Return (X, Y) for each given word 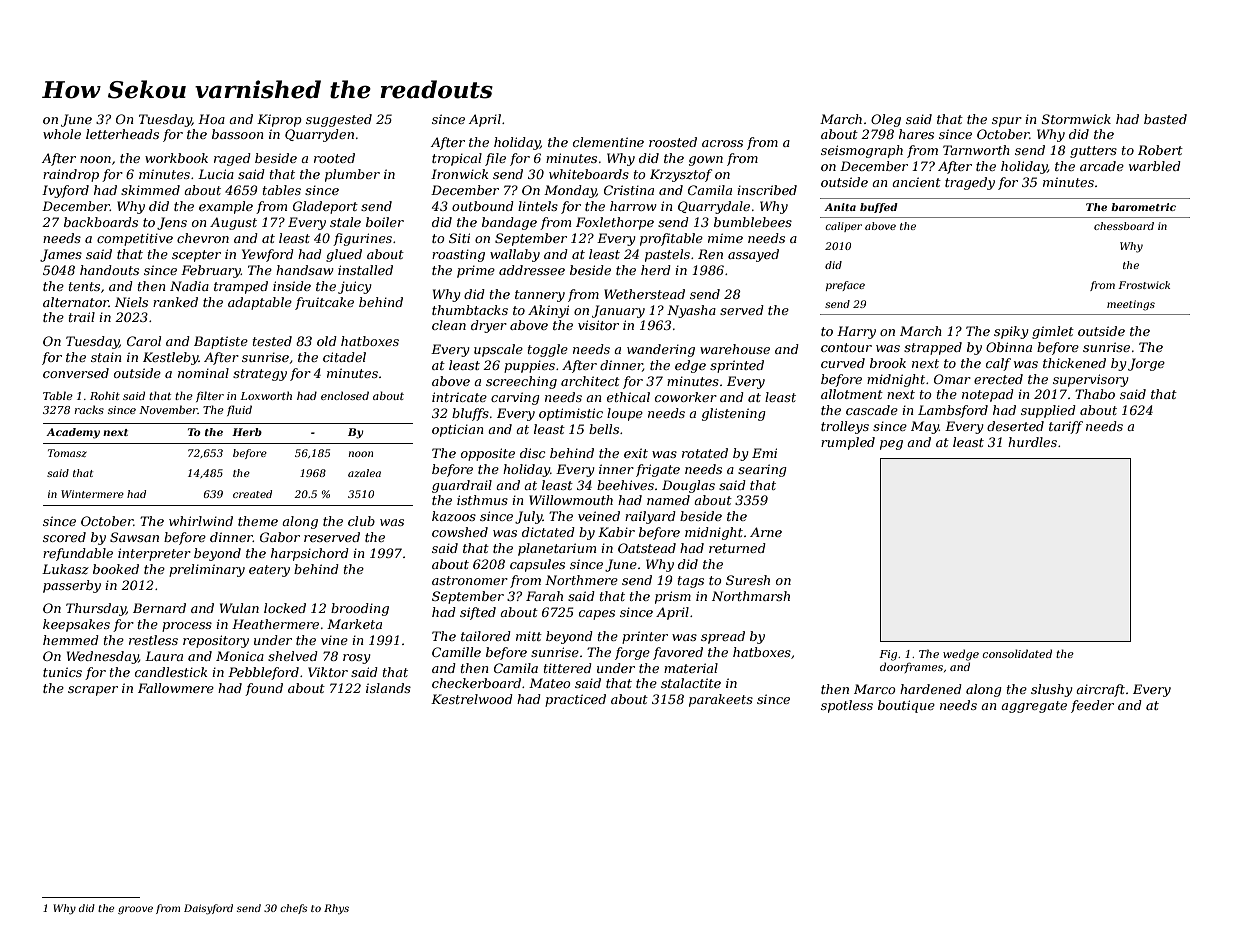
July (529, 517)
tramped (241, 287)
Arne (766, 532)
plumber (352, 175)
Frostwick (1144, 285)
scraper (93, 691)
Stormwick (1076, 119)
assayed (753, 255)
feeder (1092, 706)
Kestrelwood (472, 699)
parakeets (721, 700)
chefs (293, 909)
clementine (608, 142)
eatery (269, 571)
